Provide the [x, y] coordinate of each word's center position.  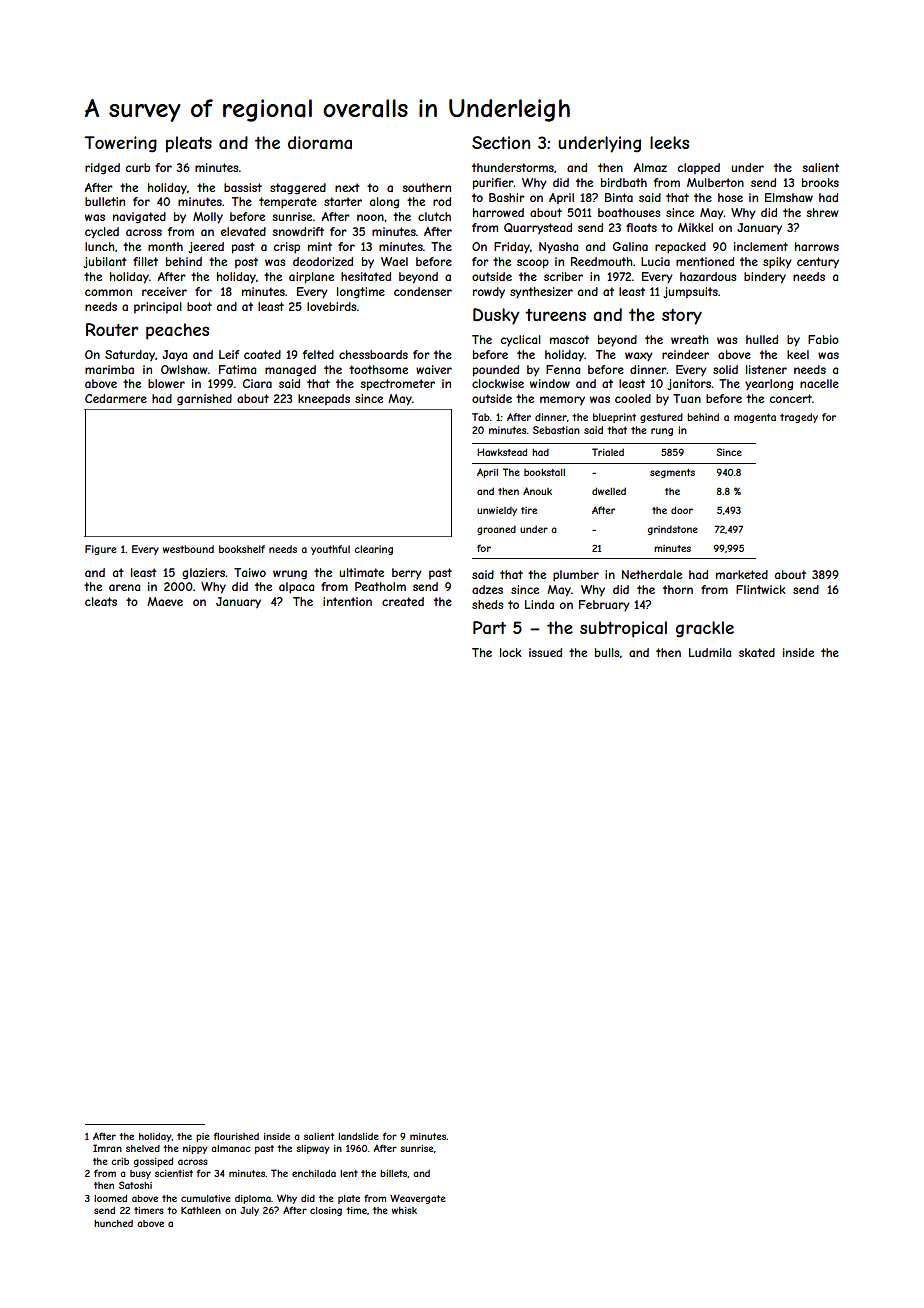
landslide [358, 1136]
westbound [188, 549]
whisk [404, 1210]
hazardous [708, 276]
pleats [189, 144]
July [249, 1211]
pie [202, 1137]
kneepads [324, 399]
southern [426, 187]
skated [757, 652]
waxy [639, 357]
